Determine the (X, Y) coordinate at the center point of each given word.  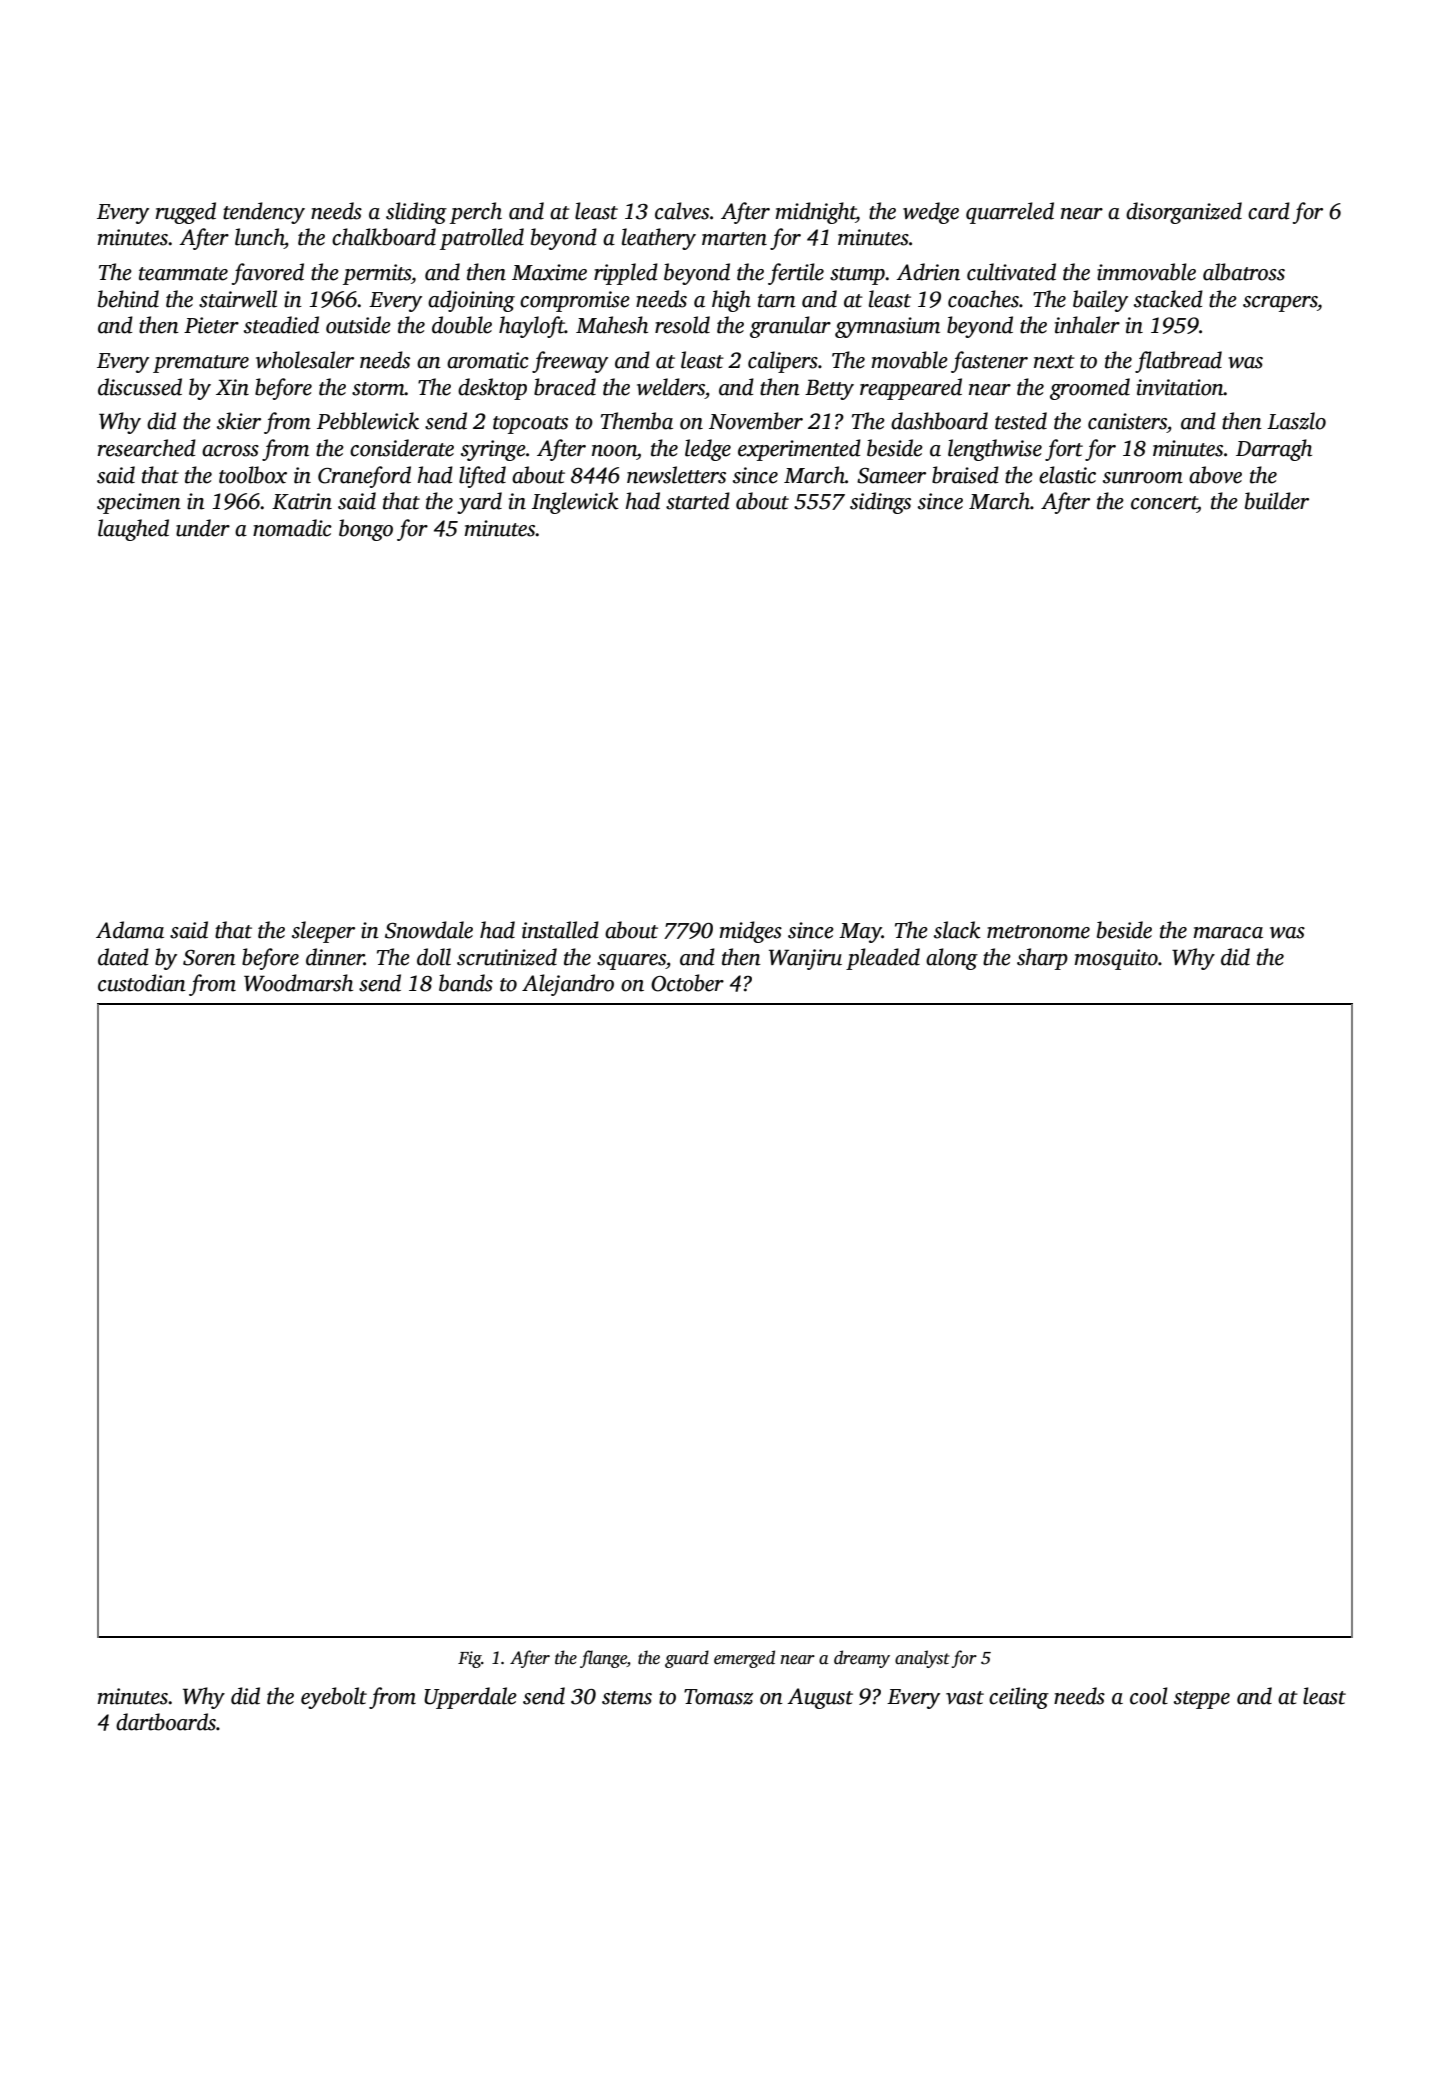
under (203, 528)
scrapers (1280, 304)
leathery (659, 239)
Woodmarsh (298, 983)
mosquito (1116, 959)
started (698, 501)
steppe (1202, 1700)
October (687, 983)
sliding (416, 213)
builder (1277, 501)
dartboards (166, 1722)
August (820, 1698)
